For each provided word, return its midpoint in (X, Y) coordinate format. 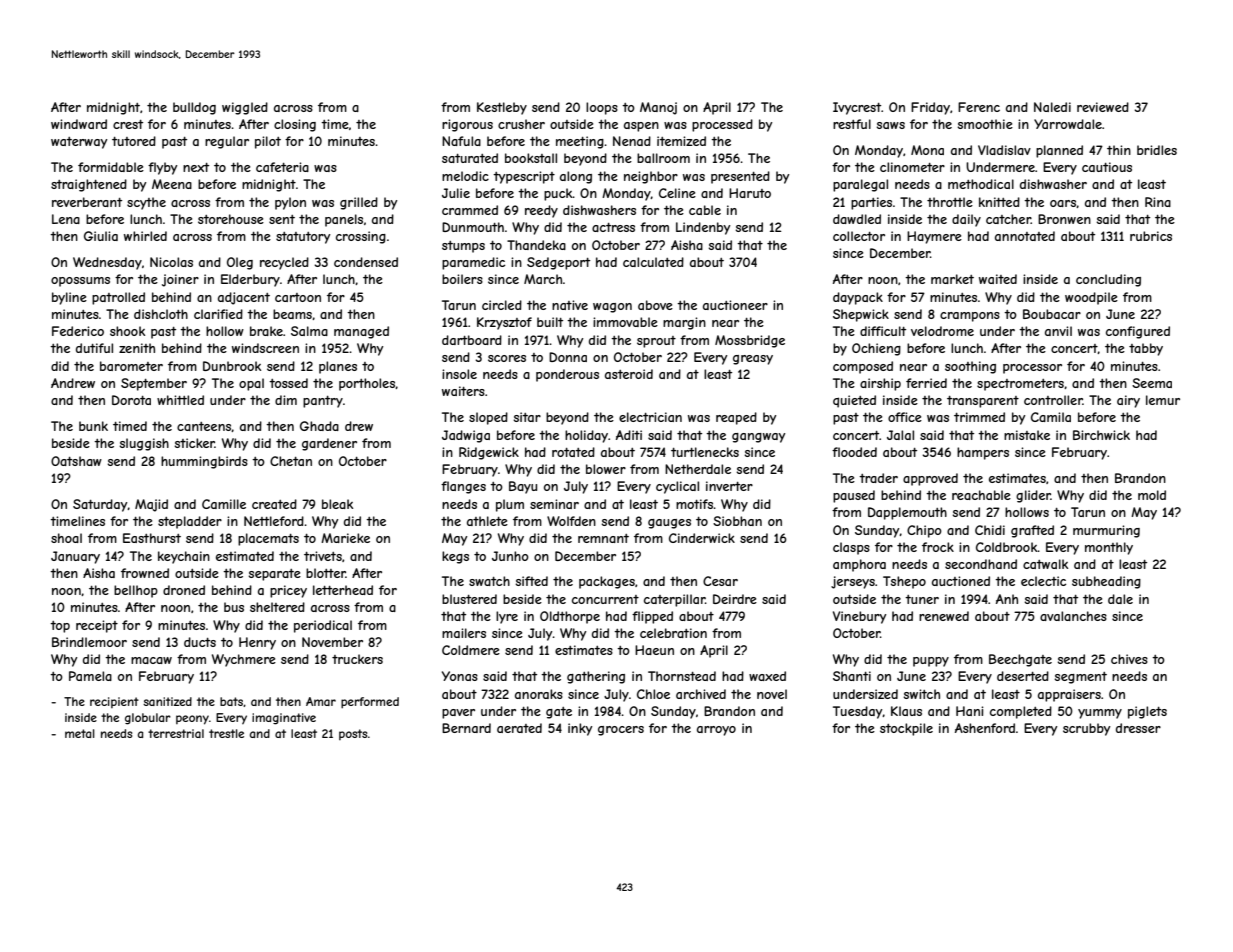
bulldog (194, 108)
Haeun (654, 650)
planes (338, 367)
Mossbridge (750, 341)
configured (1138, 332)
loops (602, 108)
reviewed (1103, 107)
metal (80, 733)
